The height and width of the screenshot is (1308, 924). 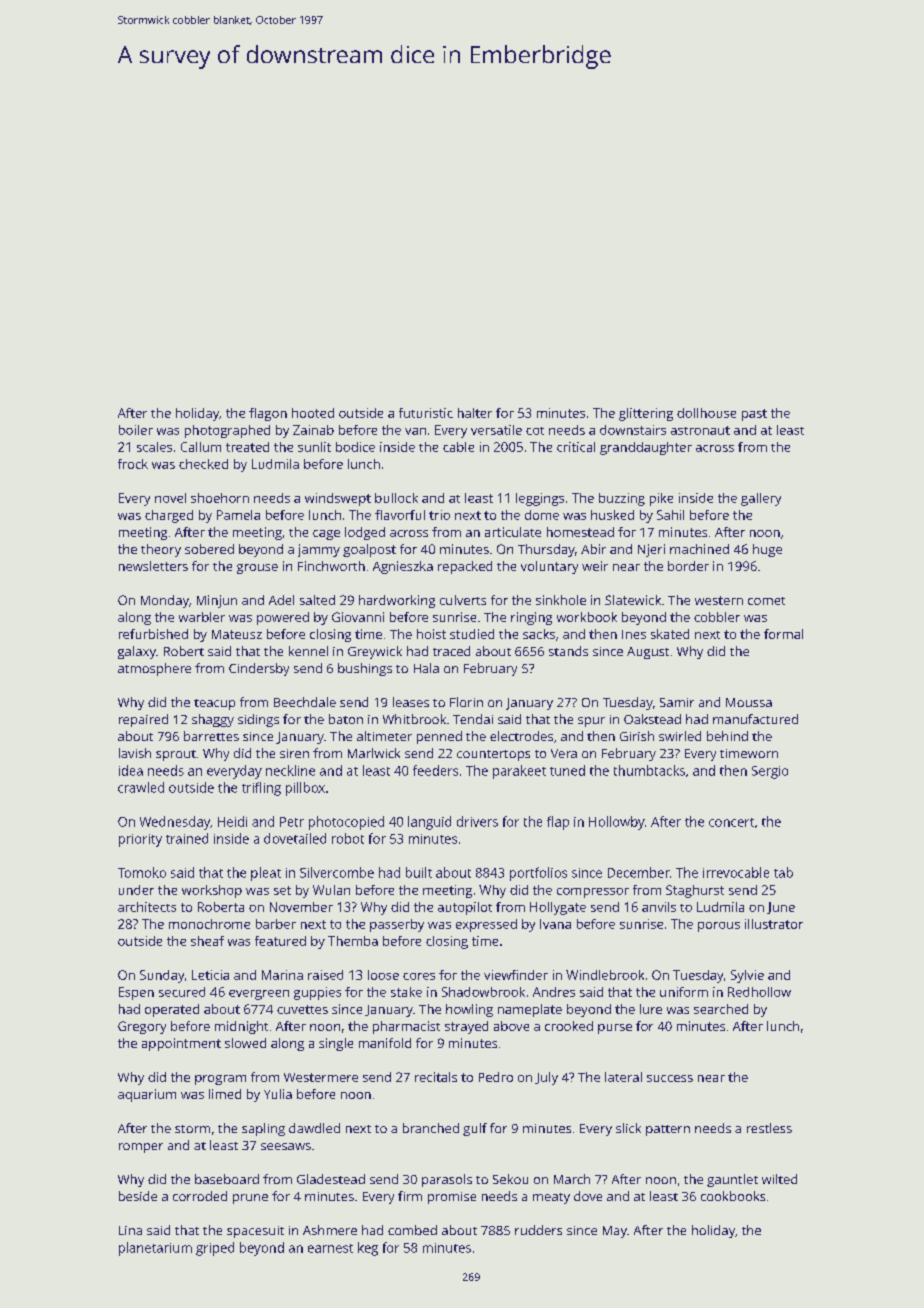 I want to click on strayed, so click(x=466, y=1027).
